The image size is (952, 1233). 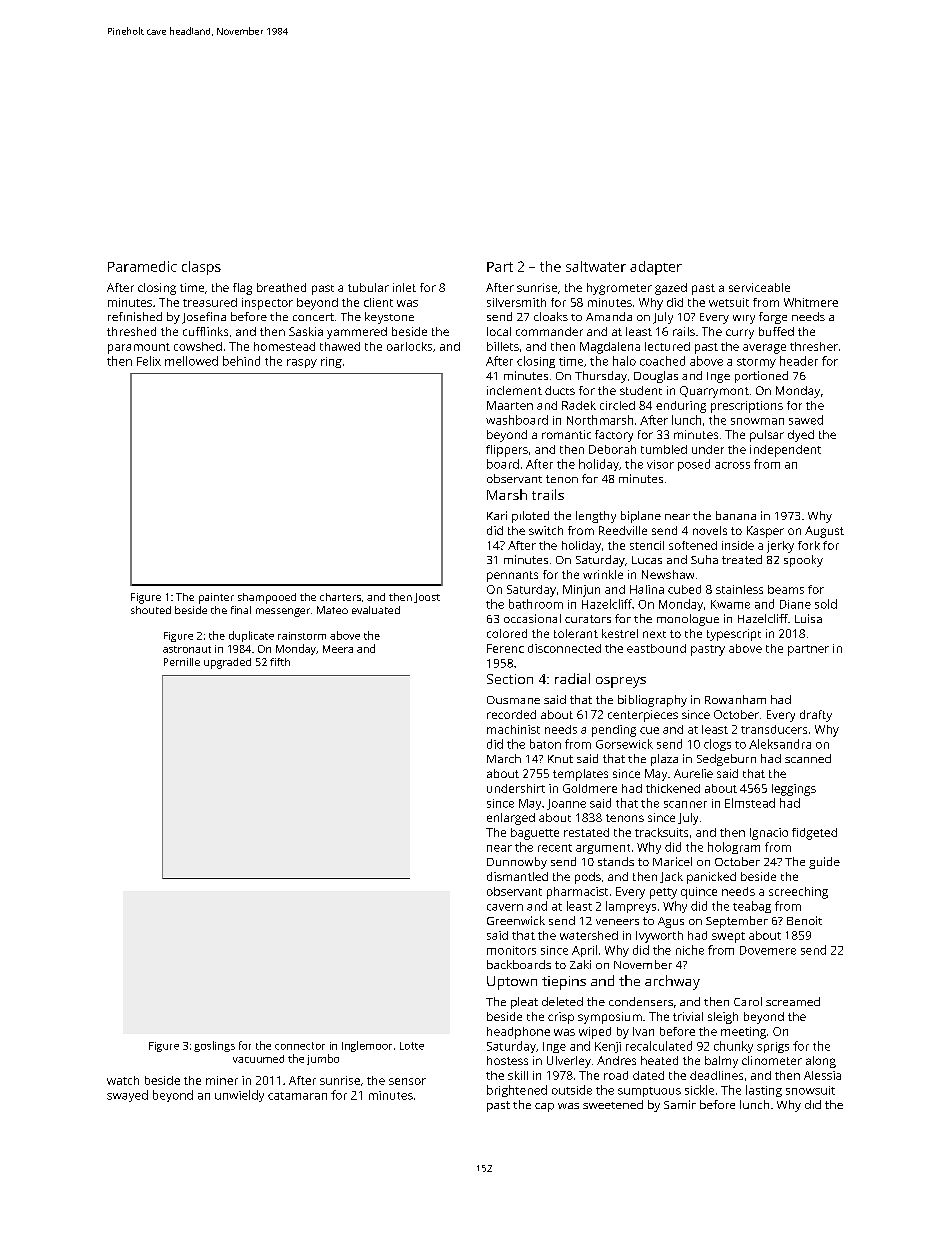 What do you see at coordinates (241, 361) in the document?
I see `behind` at bounding box center [241, 361].
